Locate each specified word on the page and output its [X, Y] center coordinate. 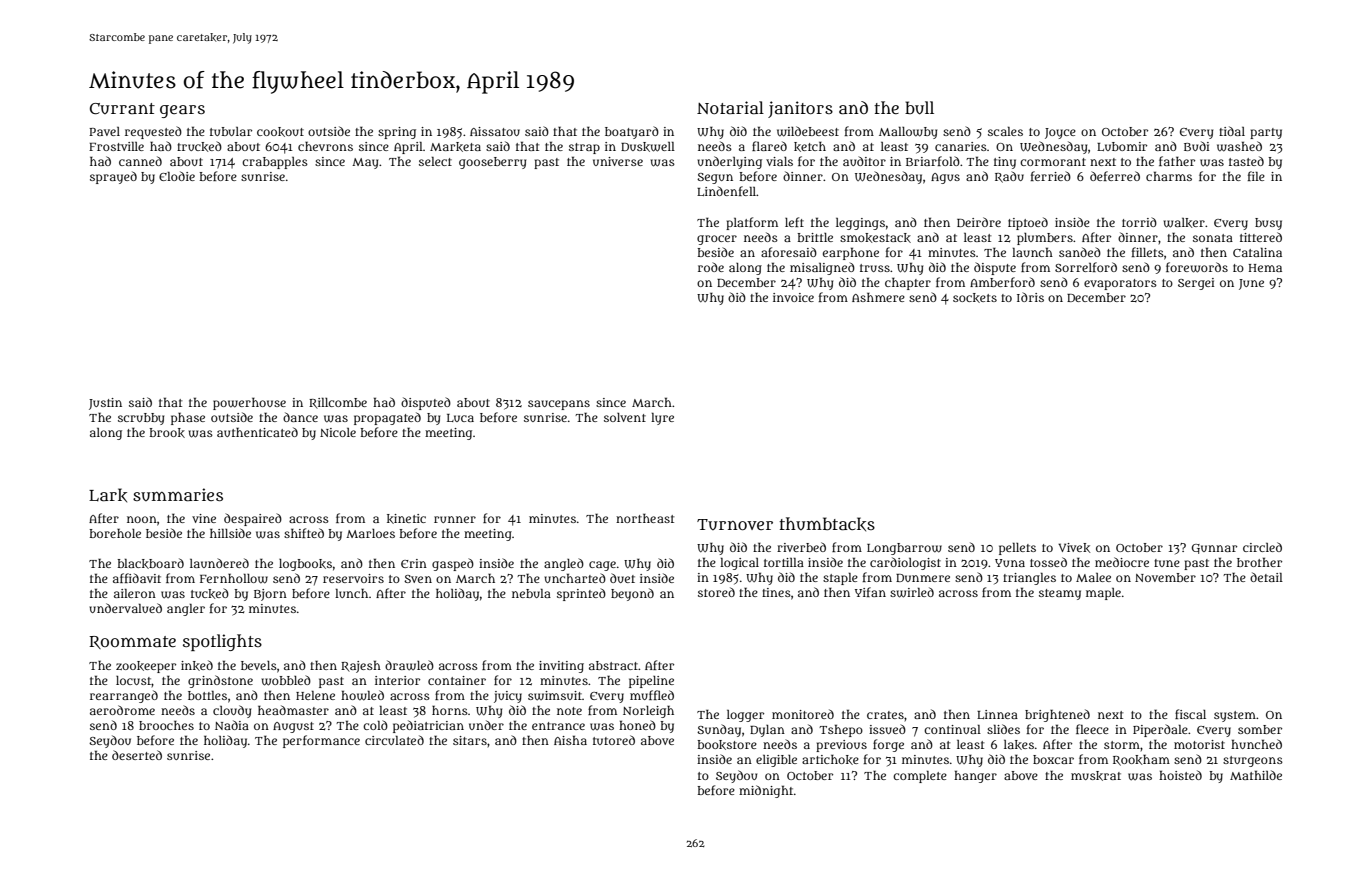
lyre [662, 419]
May [365, 163]
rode [711, 267]
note [569, 711]
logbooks [305, 565]
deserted [137, 755]
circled [1262, 547]
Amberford [1002, 282]
